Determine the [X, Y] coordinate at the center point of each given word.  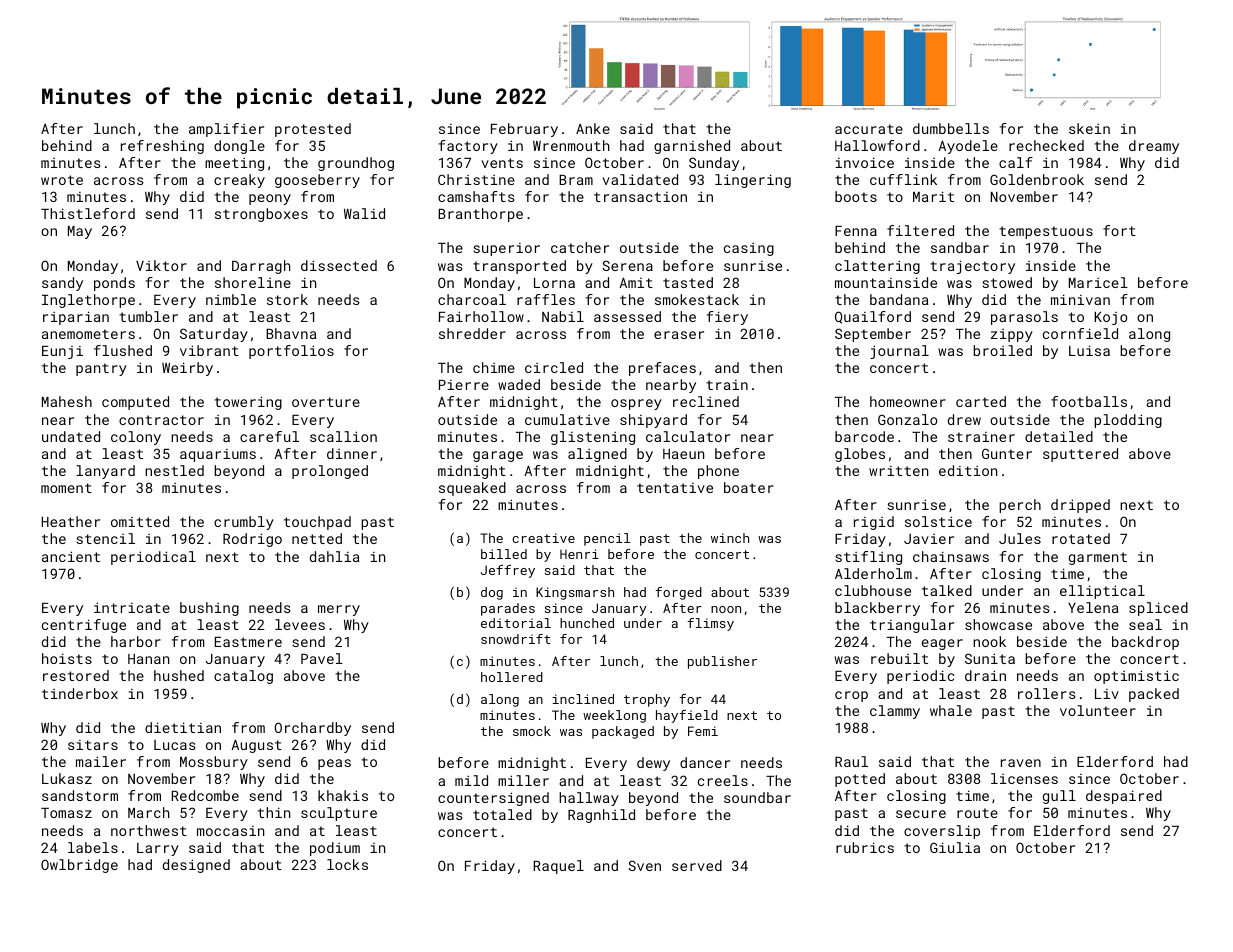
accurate [869, 129]
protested [313, 130]
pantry [101, 369]
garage [498, 456]
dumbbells [951, 128]
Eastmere [248, 642]
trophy [647, 700]
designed [196, 866]
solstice [938, 521]
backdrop [1145, 643]
